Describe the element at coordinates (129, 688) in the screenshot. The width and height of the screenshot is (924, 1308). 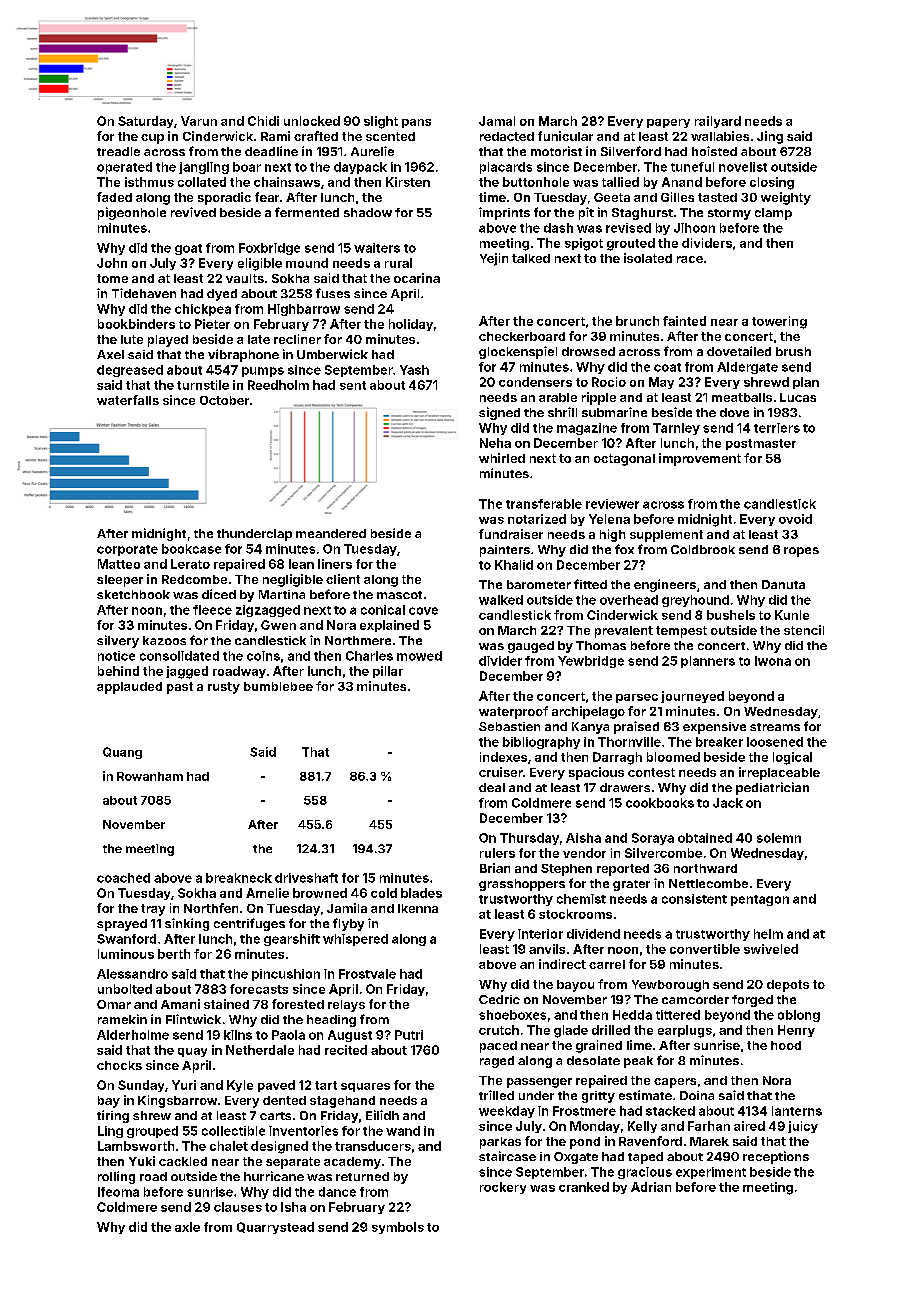
I see `applauded` at that location.
